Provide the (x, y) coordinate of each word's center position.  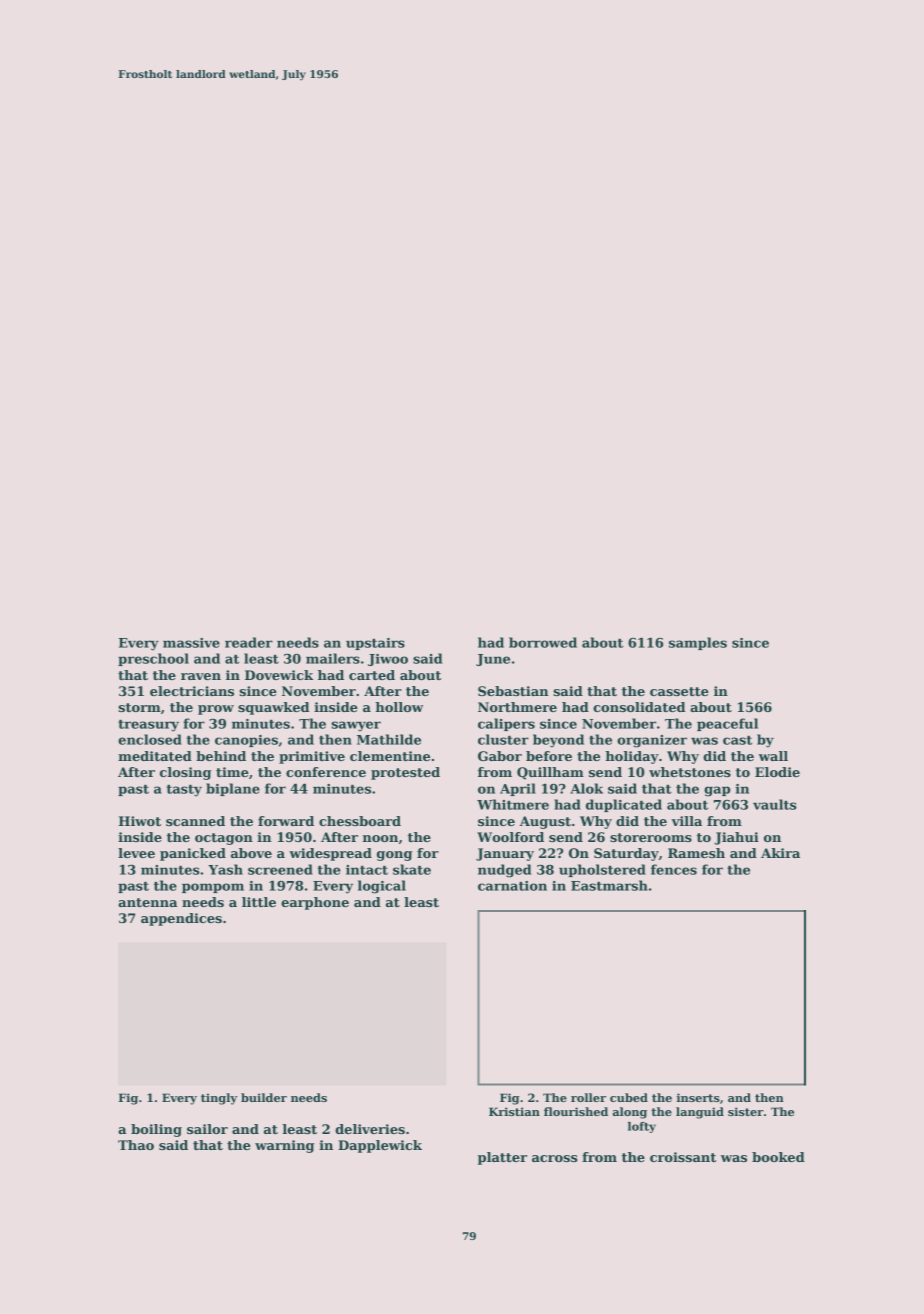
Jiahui (736, 838)
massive (191, 643)
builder (264, 1097)
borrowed (543, 642)
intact (367, 870)
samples (698, 643)
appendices (181, 919)
